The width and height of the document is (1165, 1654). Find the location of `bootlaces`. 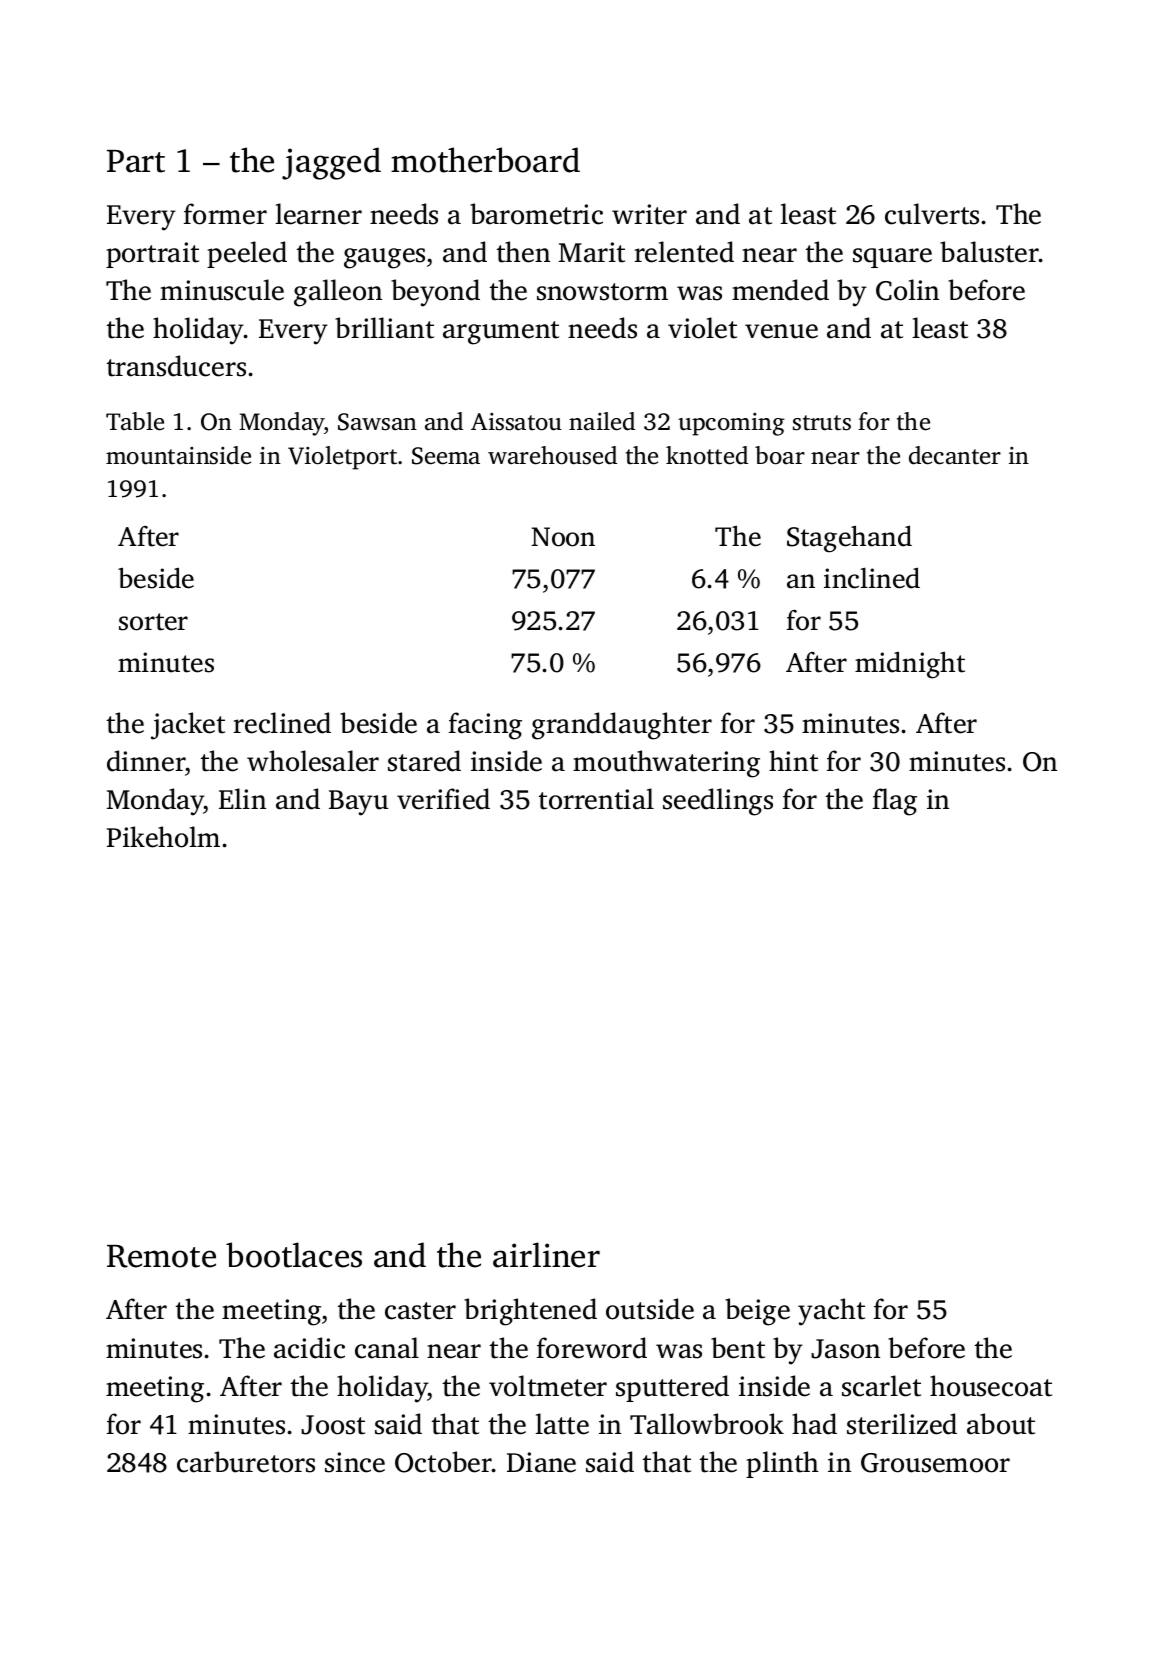

bootlaces is located at coordinates (294, 1255).
